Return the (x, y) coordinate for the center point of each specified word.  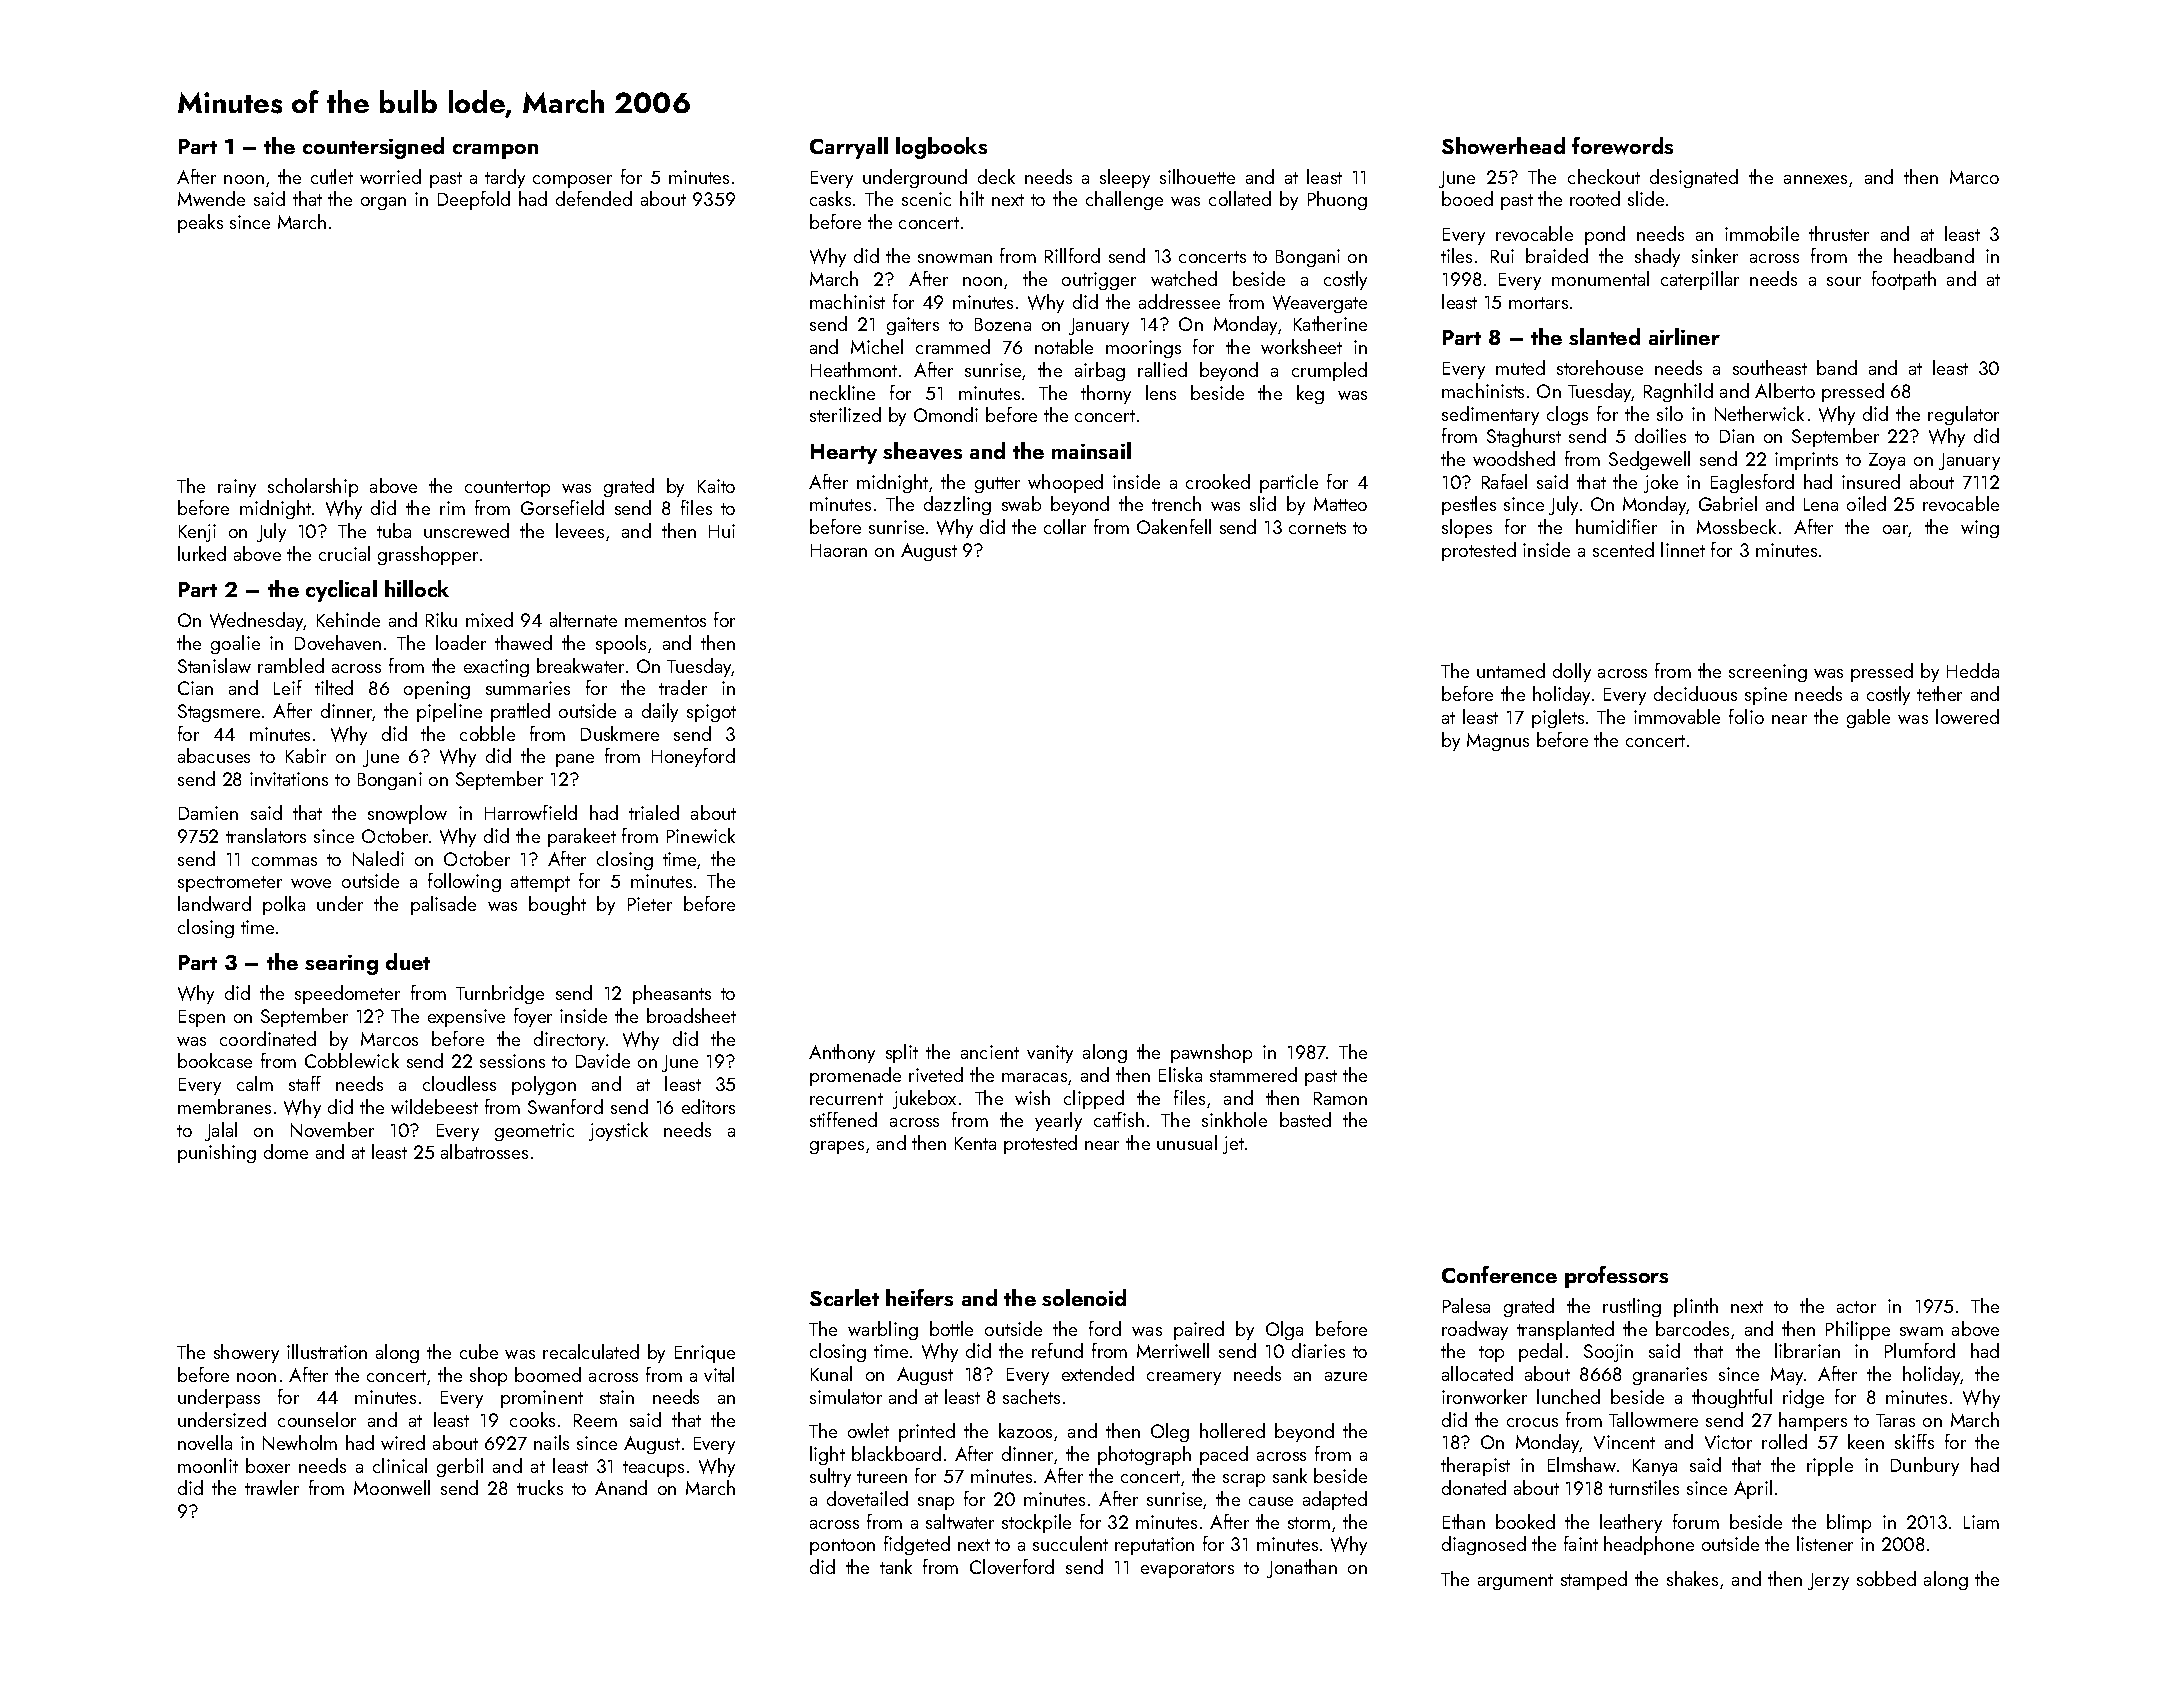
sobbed (1886, 1578)
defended (594, 198)
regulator (1963, 415)
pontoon (842, 1547)
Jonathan (1302, 1568)
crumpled (1329, 371)
